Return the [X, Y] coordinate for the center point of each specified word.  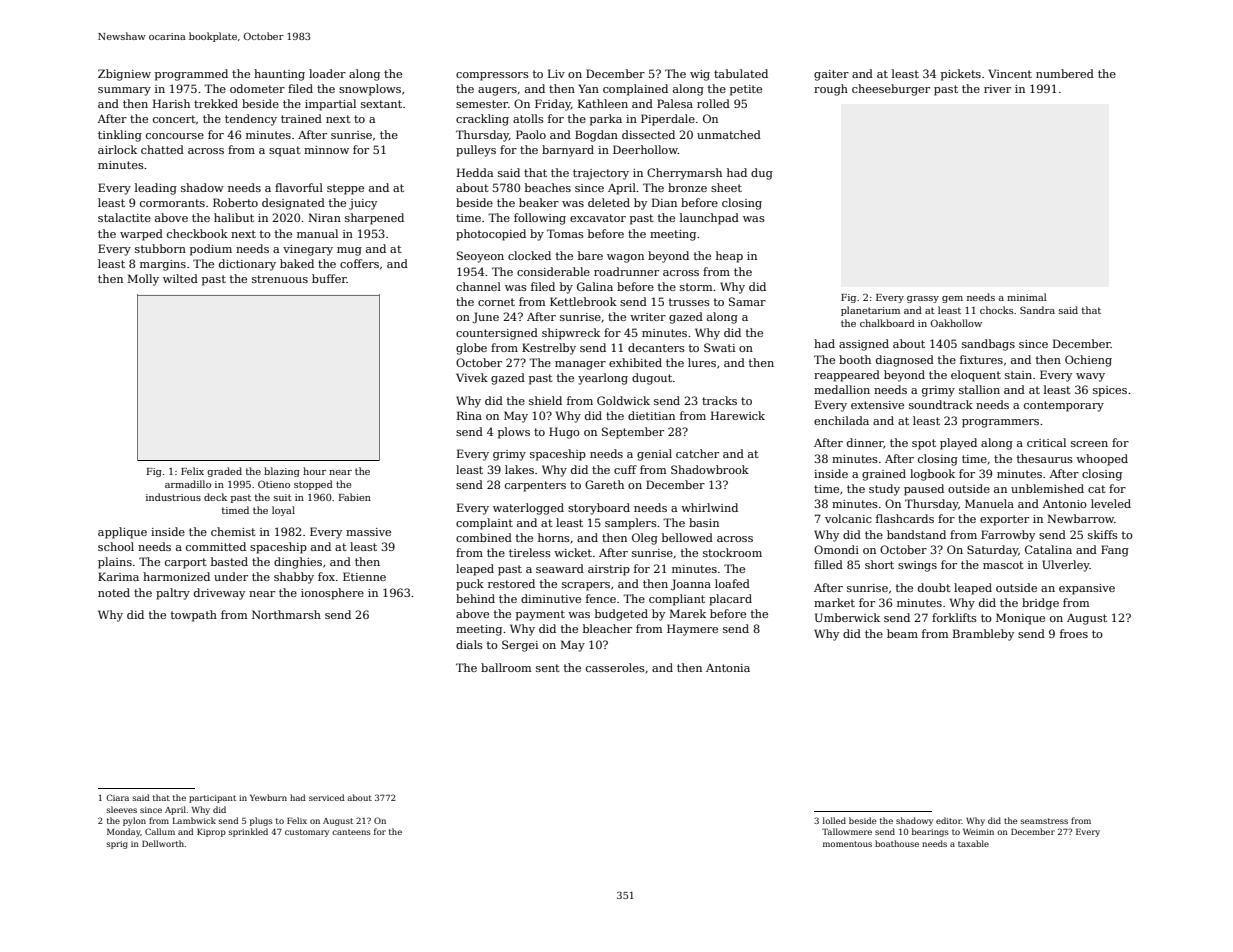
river [997, 89]
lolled [834, 820]
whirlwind [709, 507]
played [958, 444]
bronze [687, 187]
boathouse [897, 843]
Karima [118, 576]
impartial [330, 105]
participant [212, 799]
